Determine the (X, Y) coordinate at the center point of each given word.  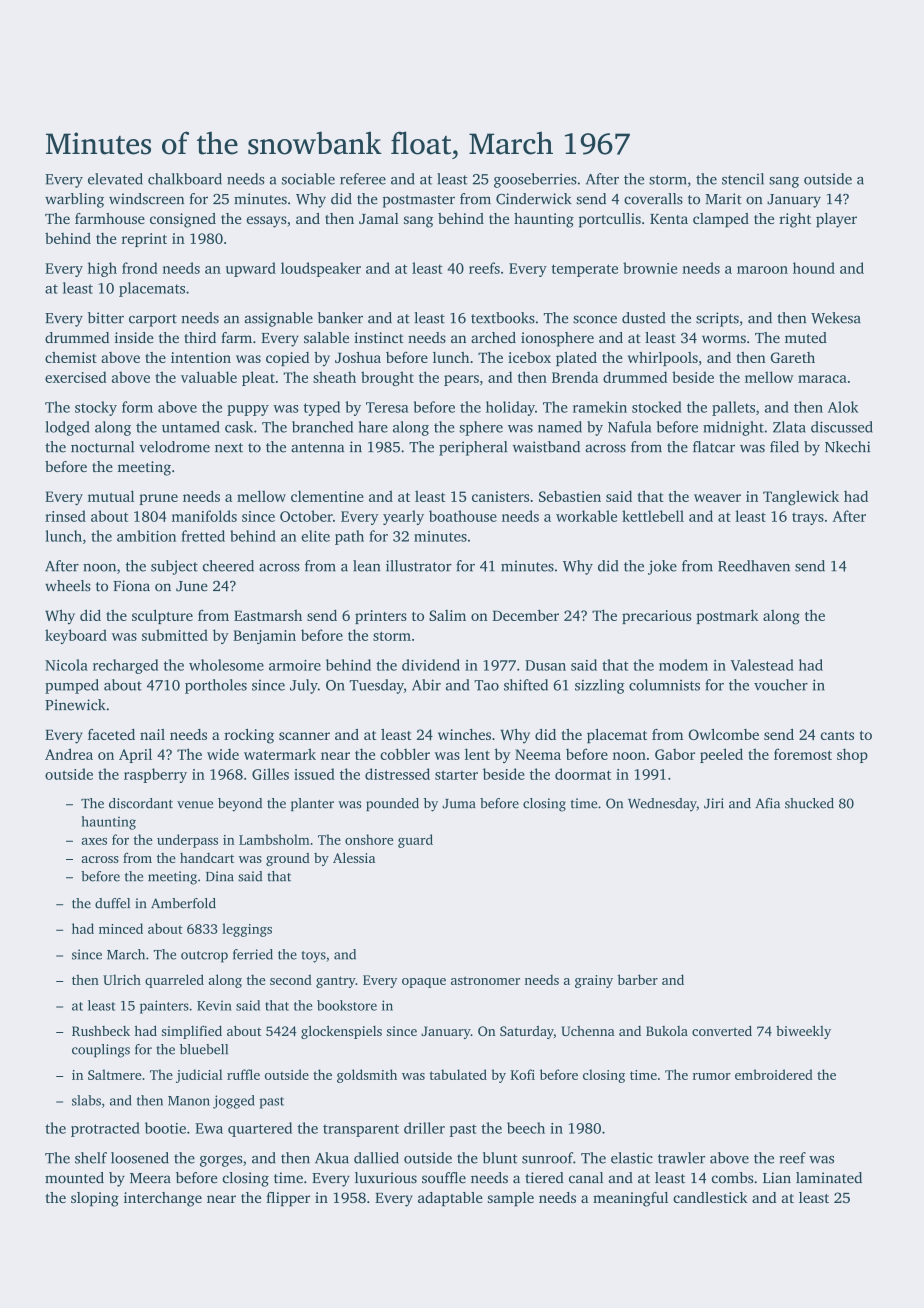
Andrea (69, 754)
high (102, 269)
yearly (403, 517)
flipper (288, 1199)
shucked (809, 803)
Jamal (379, 218)
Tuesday (376, 686)
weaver (717, 498)
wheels (68, 586)
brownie (650, 268)
